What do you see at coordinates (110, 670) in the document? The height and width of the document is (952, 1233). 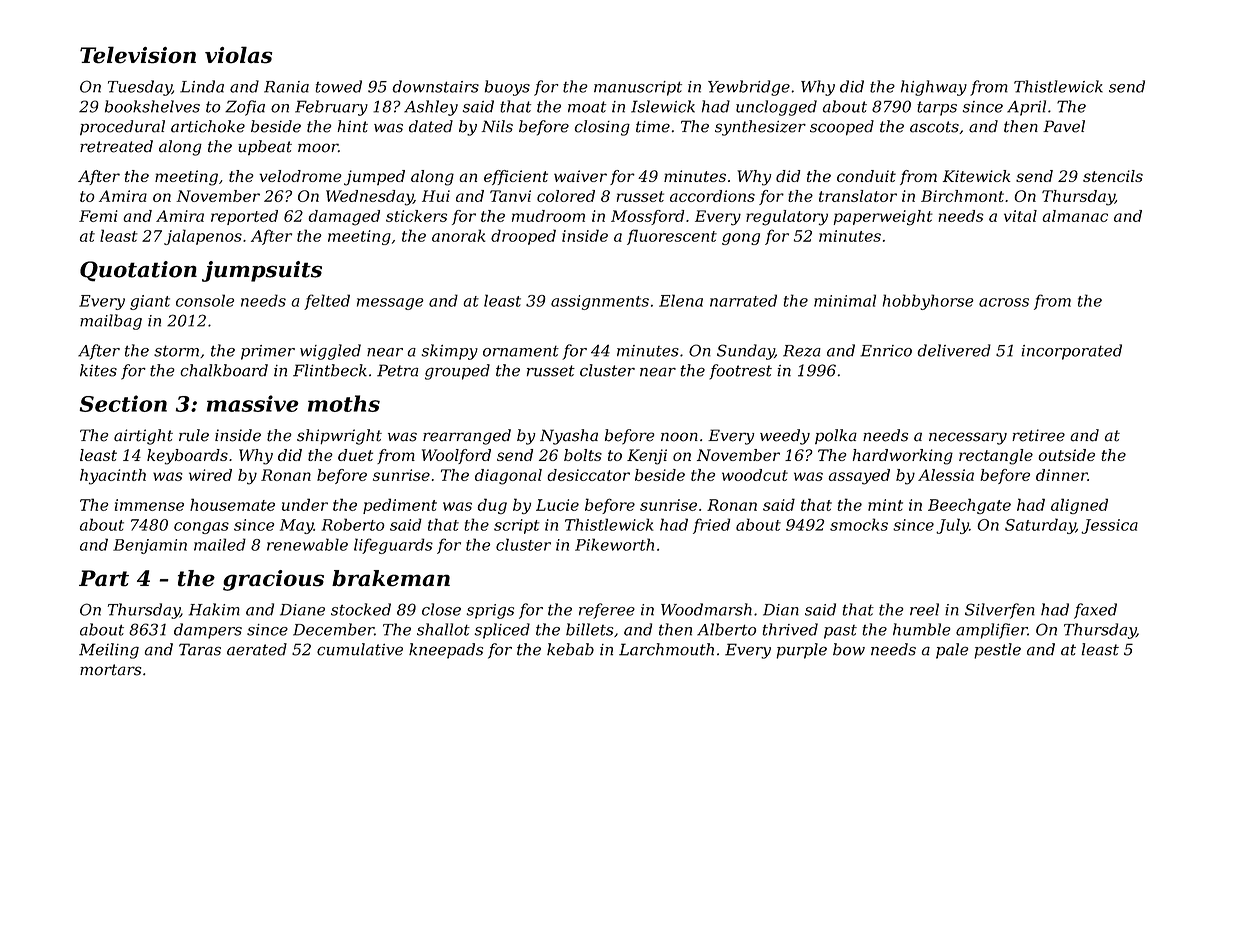 I see `mortars` at bounding box center [110, 670].
